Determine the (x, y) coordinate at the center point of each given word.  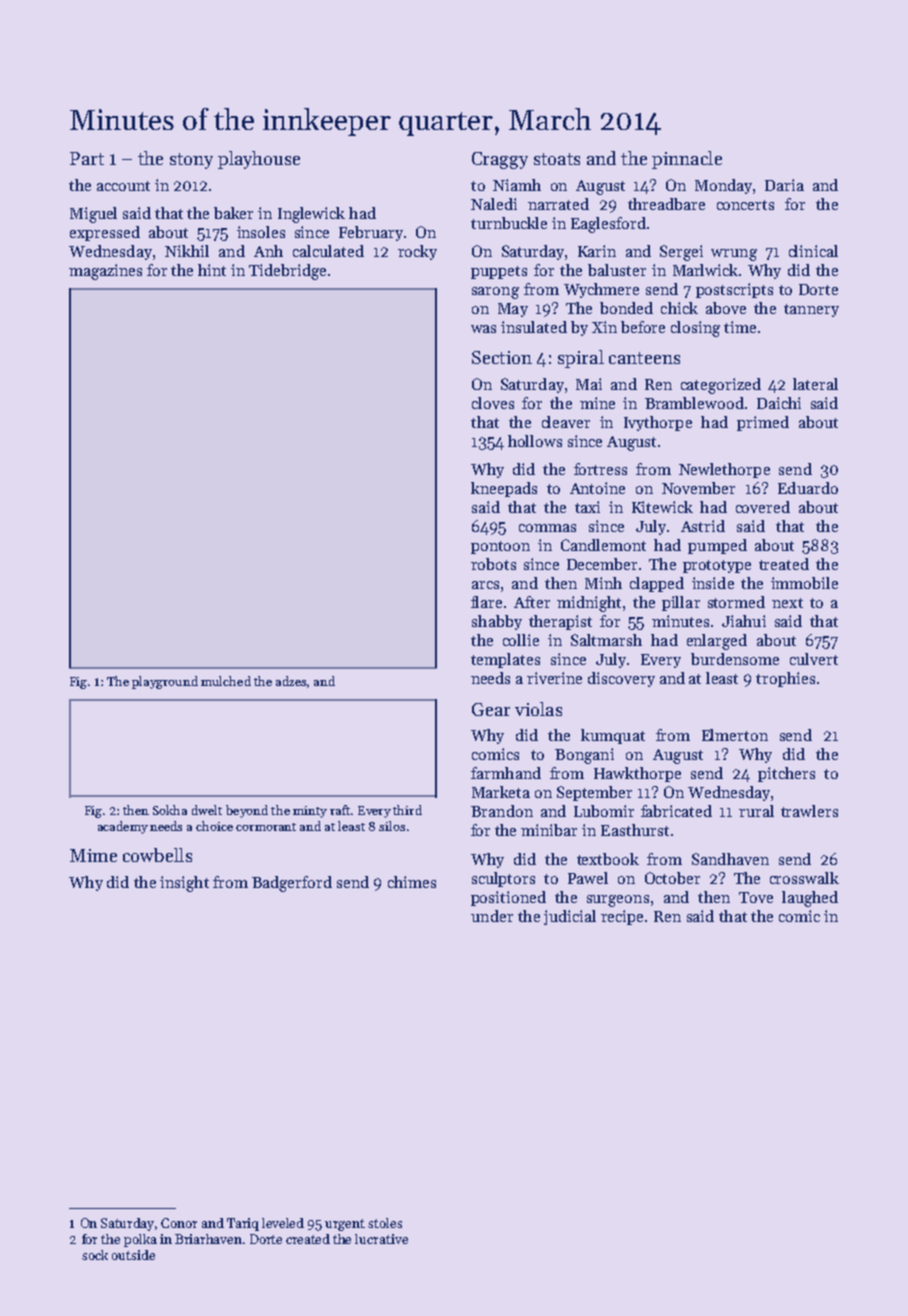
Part (87, 158)
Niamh (517, 185)
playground (165, 682)
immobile (804, 583)
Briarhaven (208, 1239)
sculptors (503, 879)
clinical (813, 251)
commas (547, 528)
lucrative (381, 1239)
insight (184, 884)
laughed (810, 899)
